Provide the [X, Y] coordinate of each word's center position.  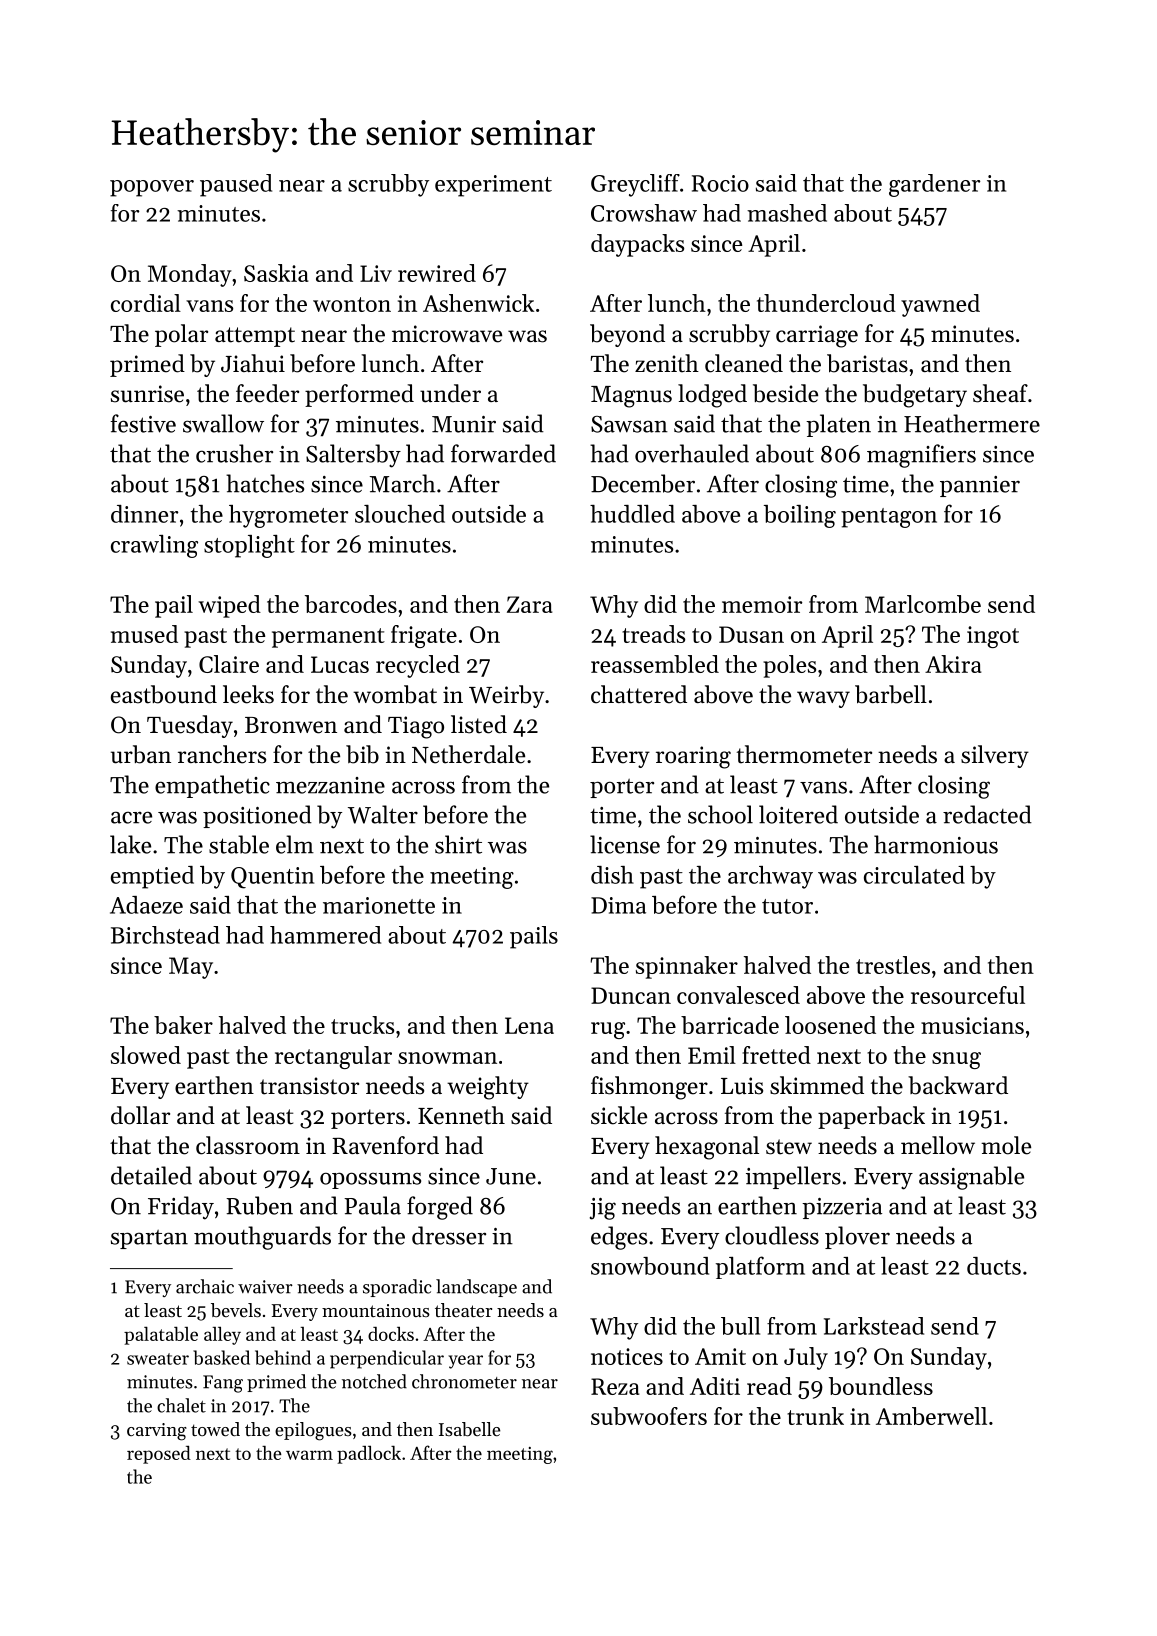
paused [236, 185]
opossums [370, 1180]
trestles [893, 965]
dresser [449, 1235]
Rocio [720, 183]
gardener [934, 185]
